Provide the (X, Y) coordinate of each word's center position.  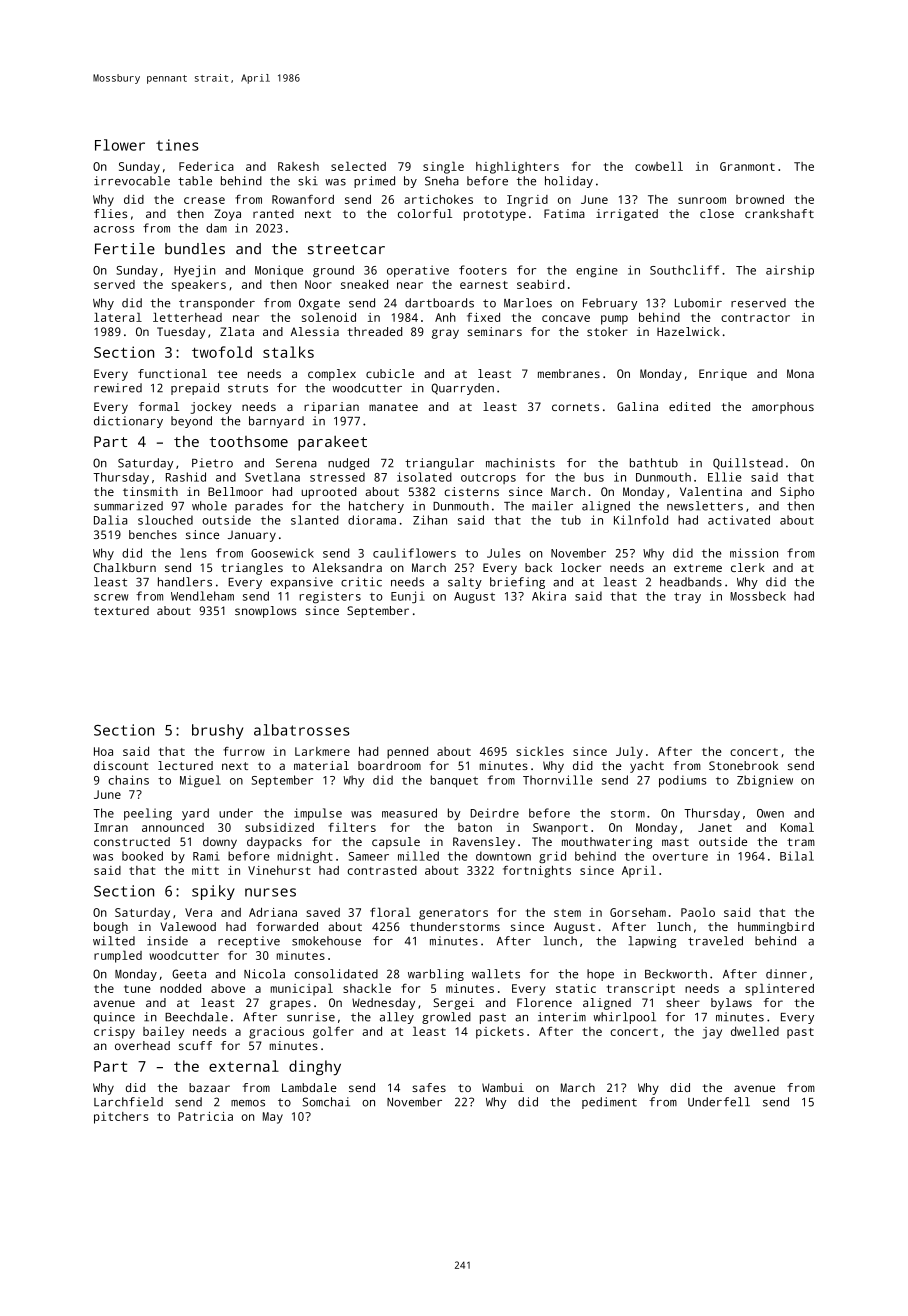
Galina (637, 406)
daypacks (274, 843)
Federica (206, 166)
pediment (609, 1103)
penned (407, 753)
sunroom (702, 200)
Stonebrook (743, 765)
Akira (549, 596)
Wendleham (202, 596)
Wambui (503, 1087)
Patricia (205, 1116)
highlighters (517, 168)
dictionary (128, 422)
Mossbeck (758, 596)
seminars (494, 331)
